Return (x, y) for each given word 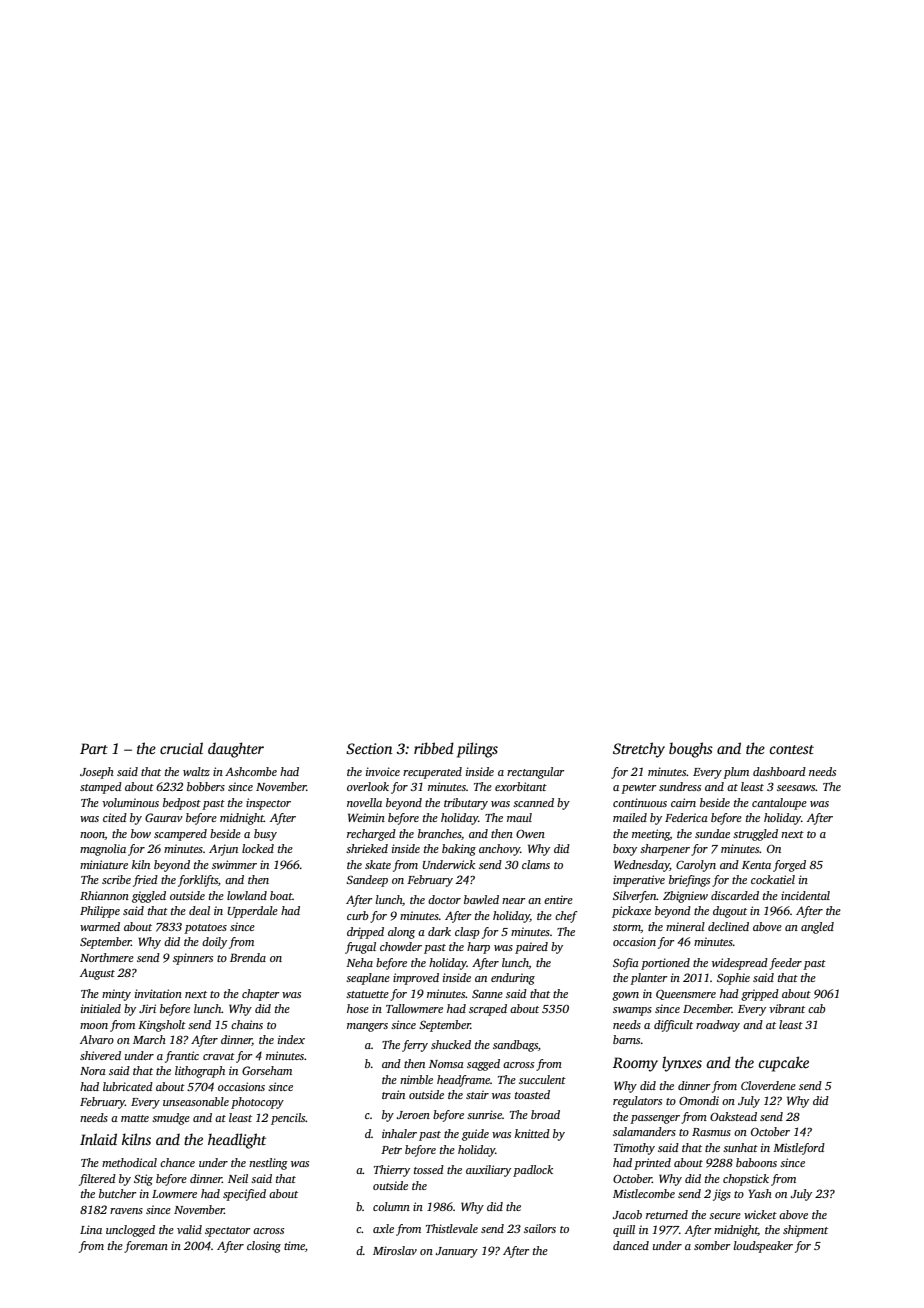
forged (789, 866)
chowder (401, 946)
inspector (268, 804)
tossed (429, 1169)
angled (817, 928)
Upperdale (252, 912)
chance (177, 1162)
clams (536, 864)
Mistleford (799, 1149)
